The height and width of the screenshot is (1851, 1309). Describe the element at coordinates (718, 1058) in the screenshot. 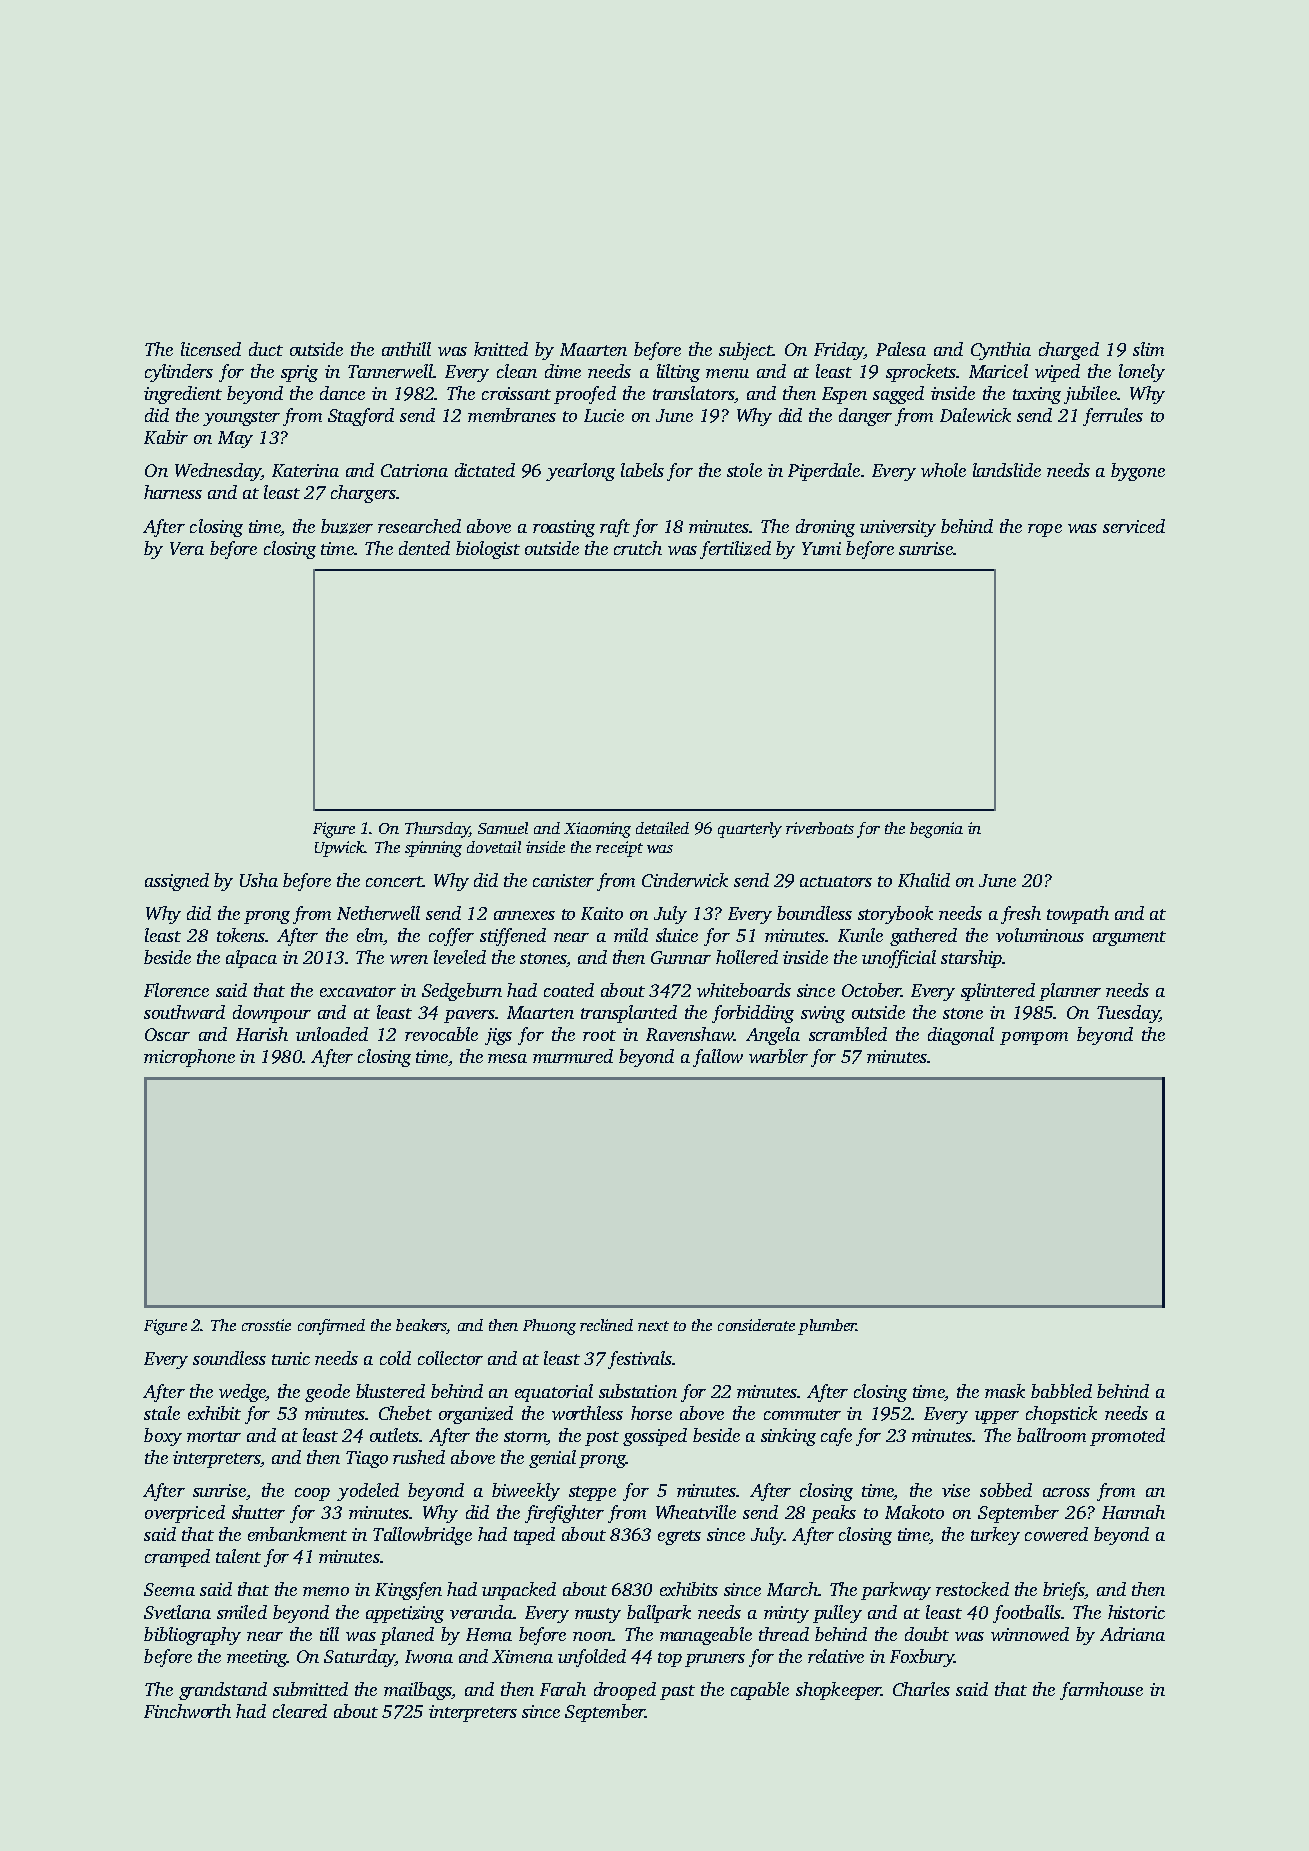

I see `fallow` at that location.
